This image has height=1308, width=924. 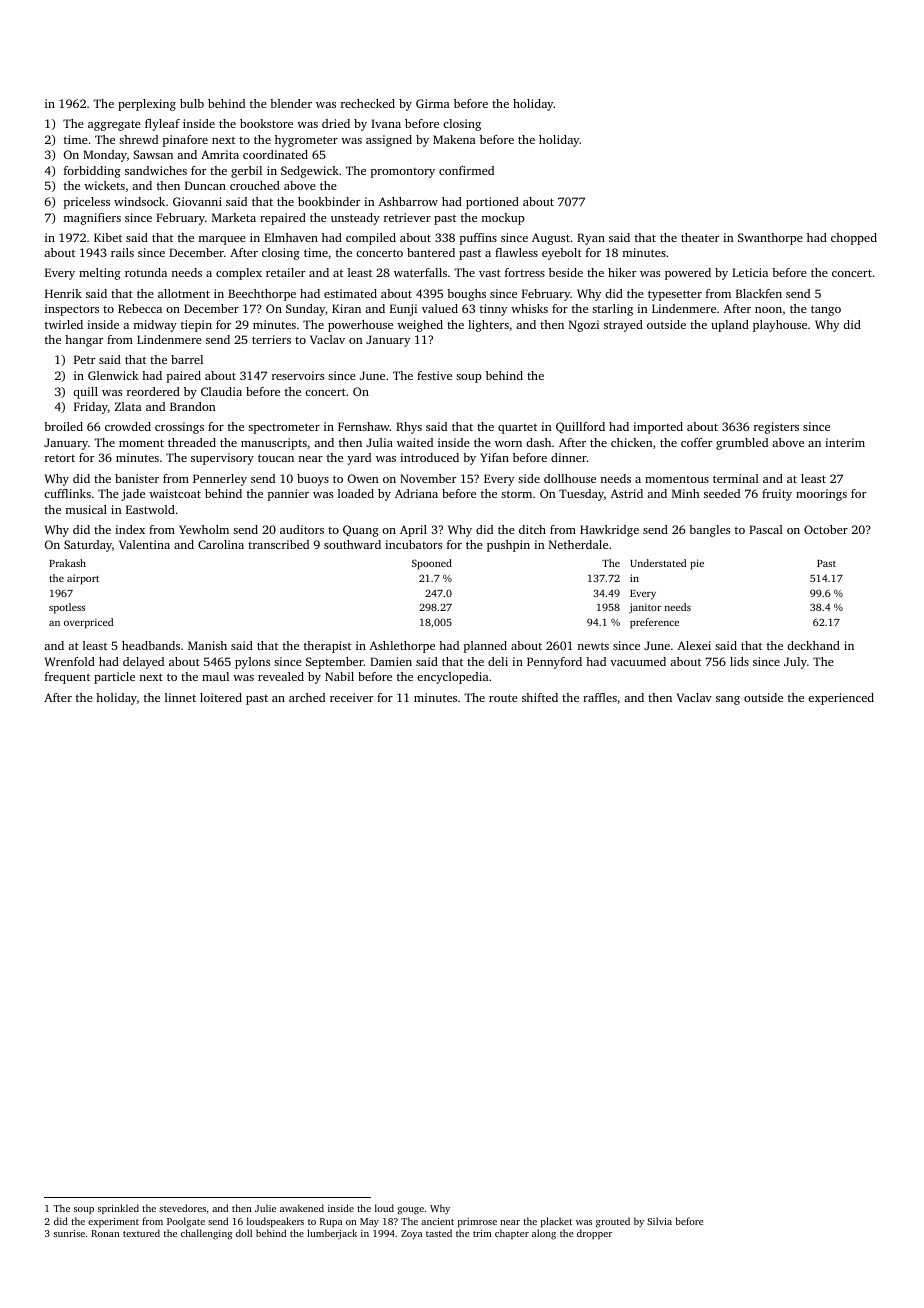 What do you see at coordinates (466, 170) in the image?
I see `confirmed` at bounding box center [466, 170].
